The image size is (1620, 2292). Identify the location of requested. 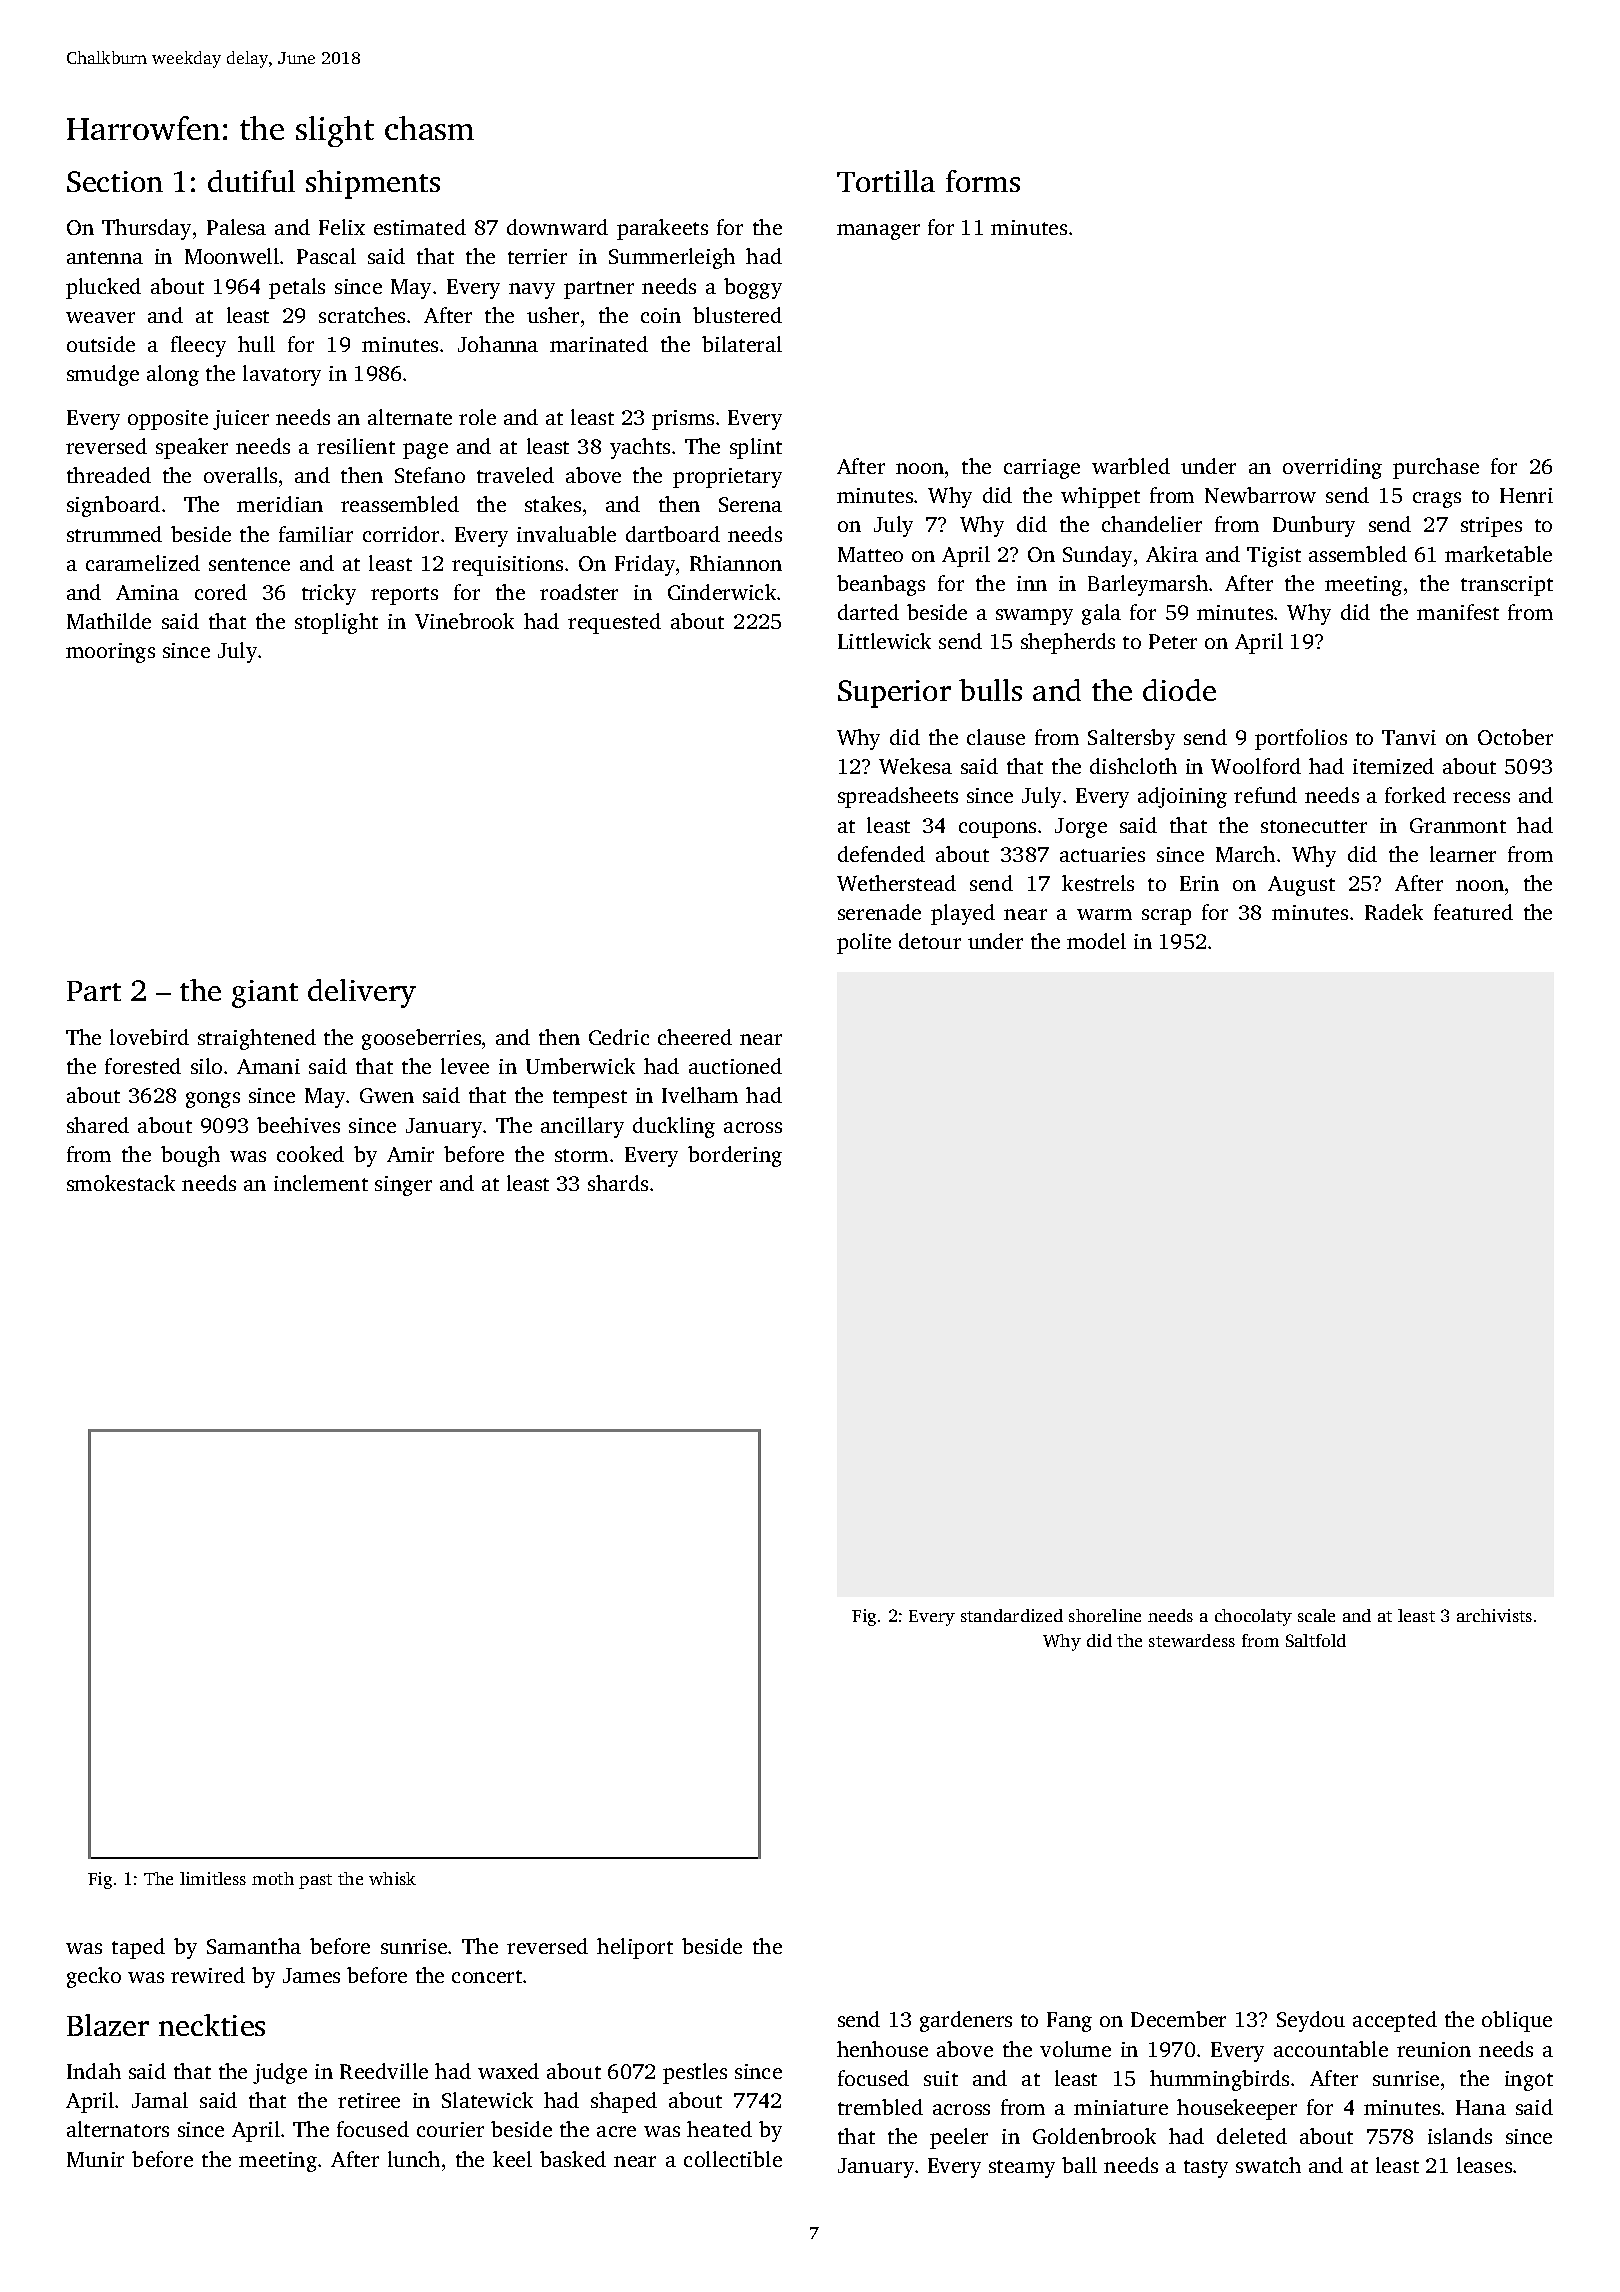
(614, 623).
